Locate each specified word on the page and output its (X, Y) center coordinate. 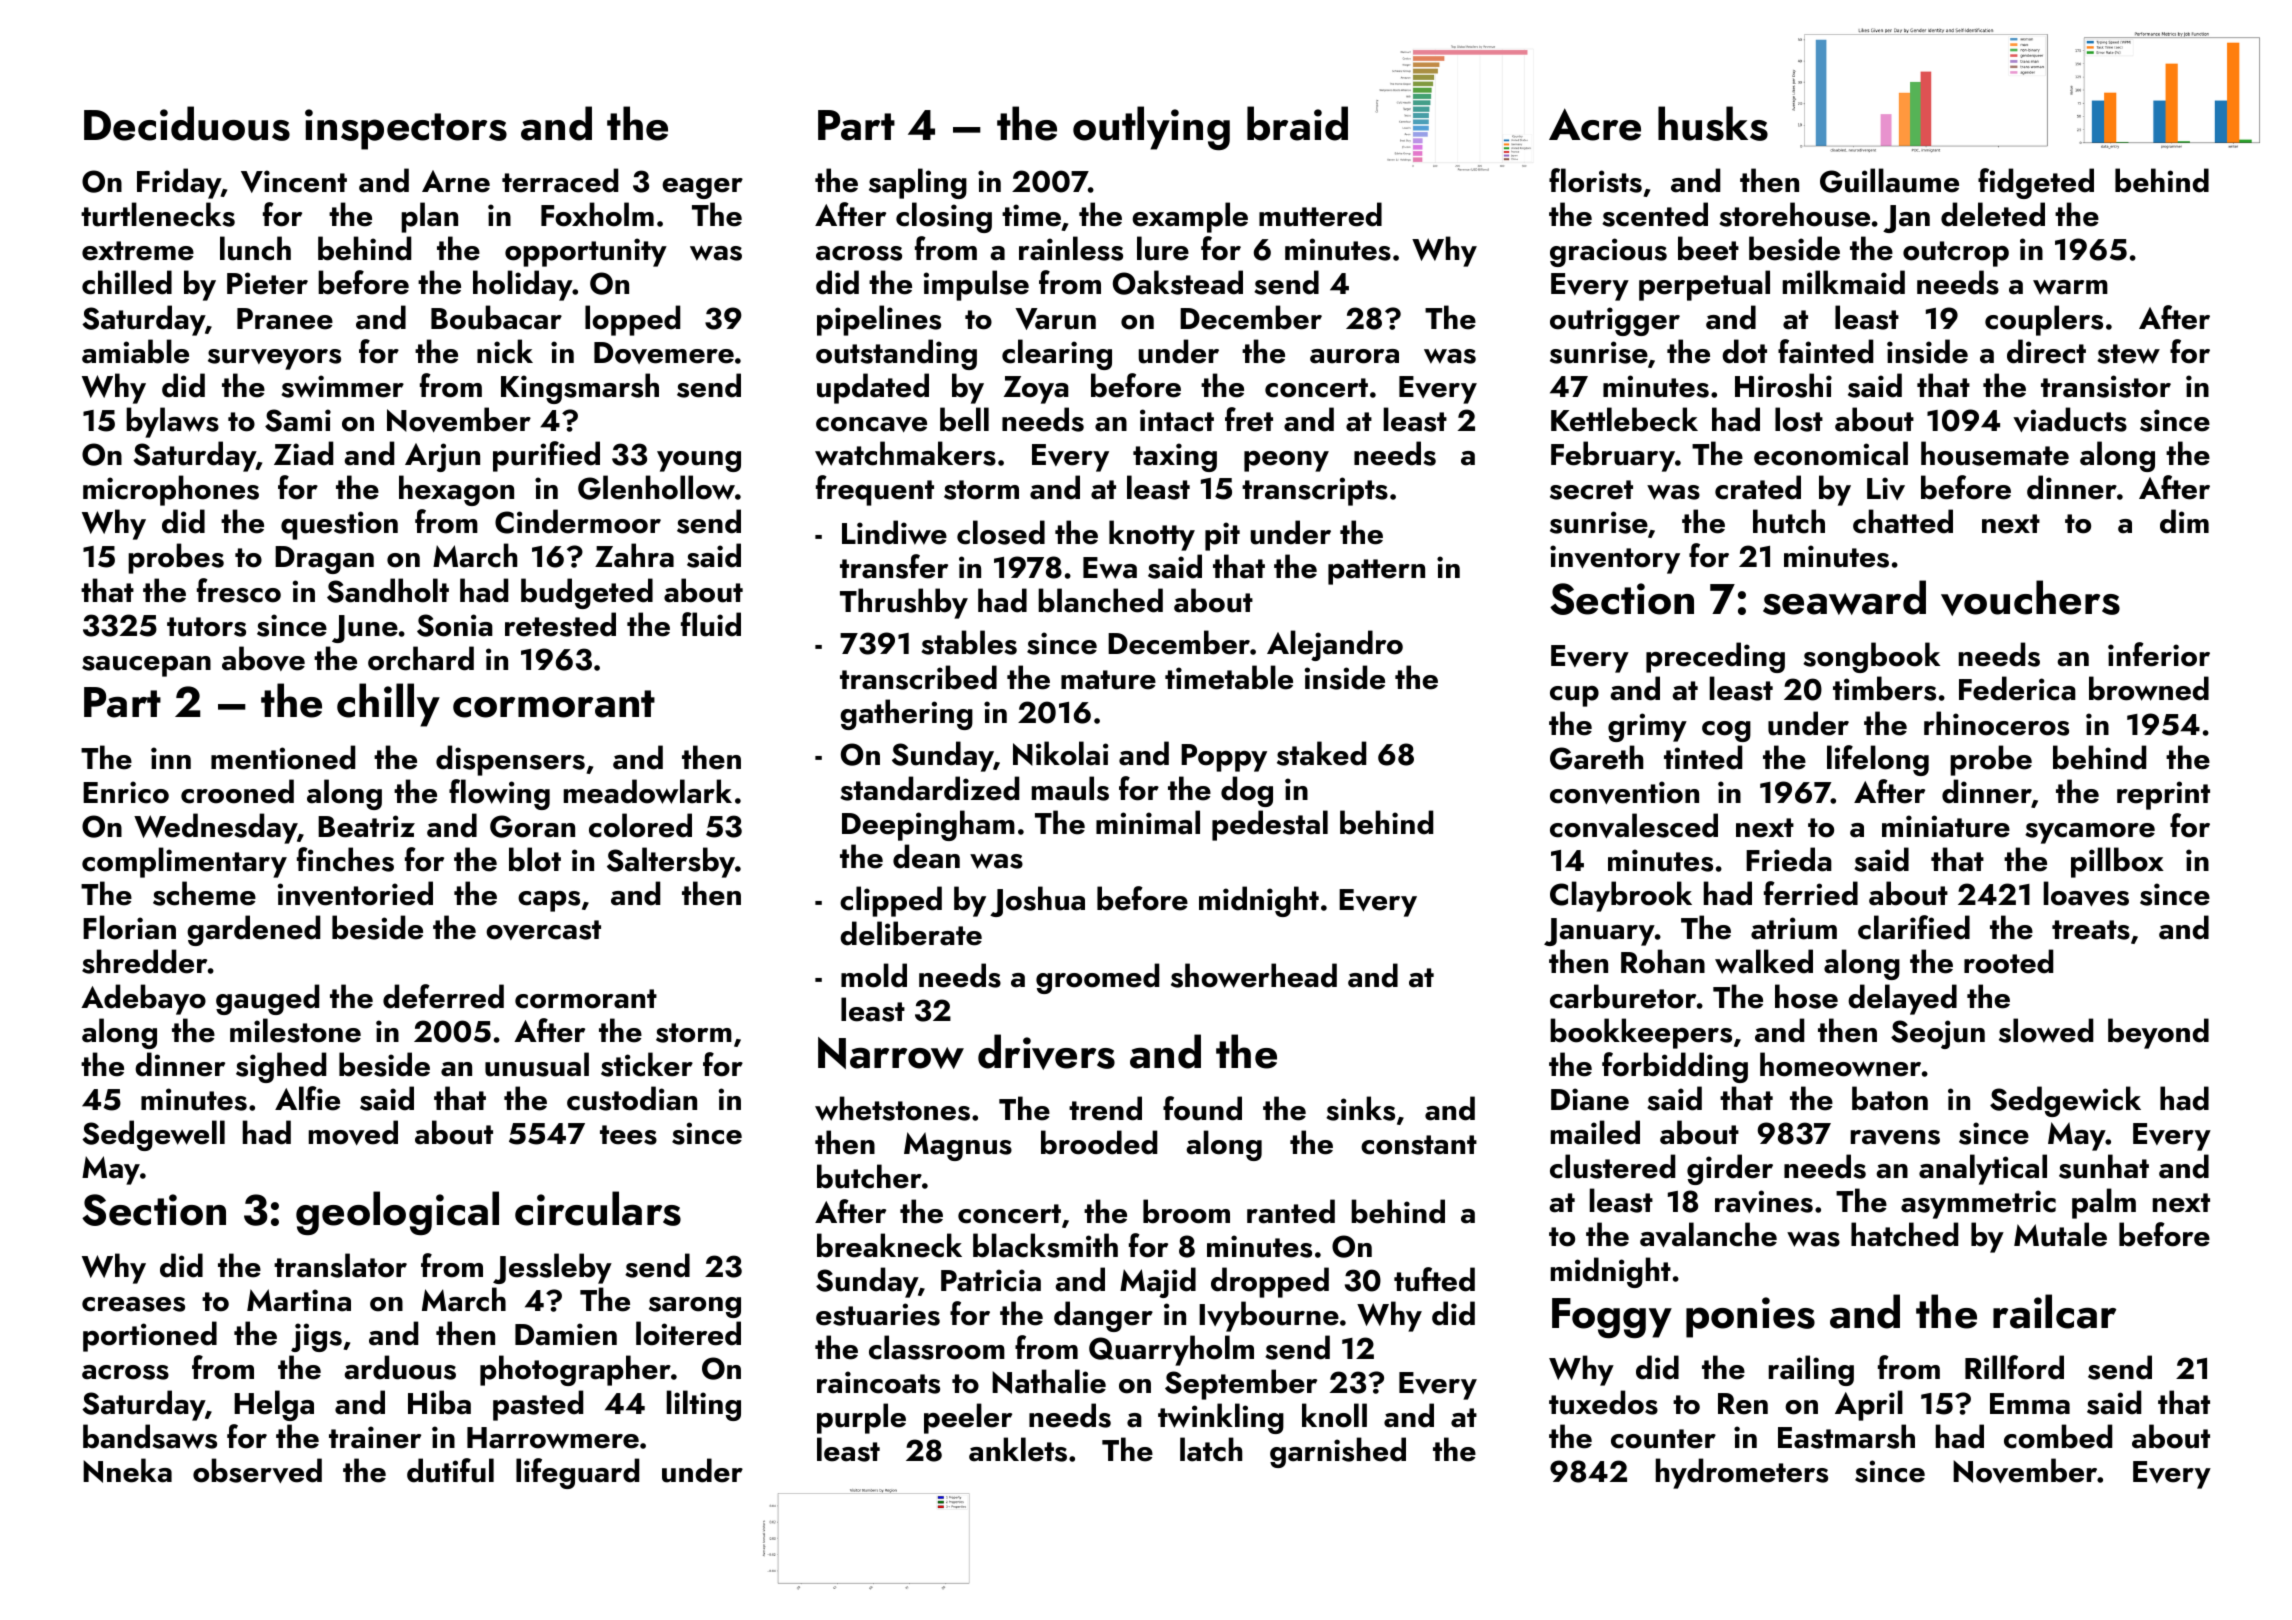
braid (1297, 123)
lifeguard (577, 1473)
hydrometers (1742, 1473)
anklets (1018, 1449)
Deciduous (187, 123)
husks (1713, 123)
